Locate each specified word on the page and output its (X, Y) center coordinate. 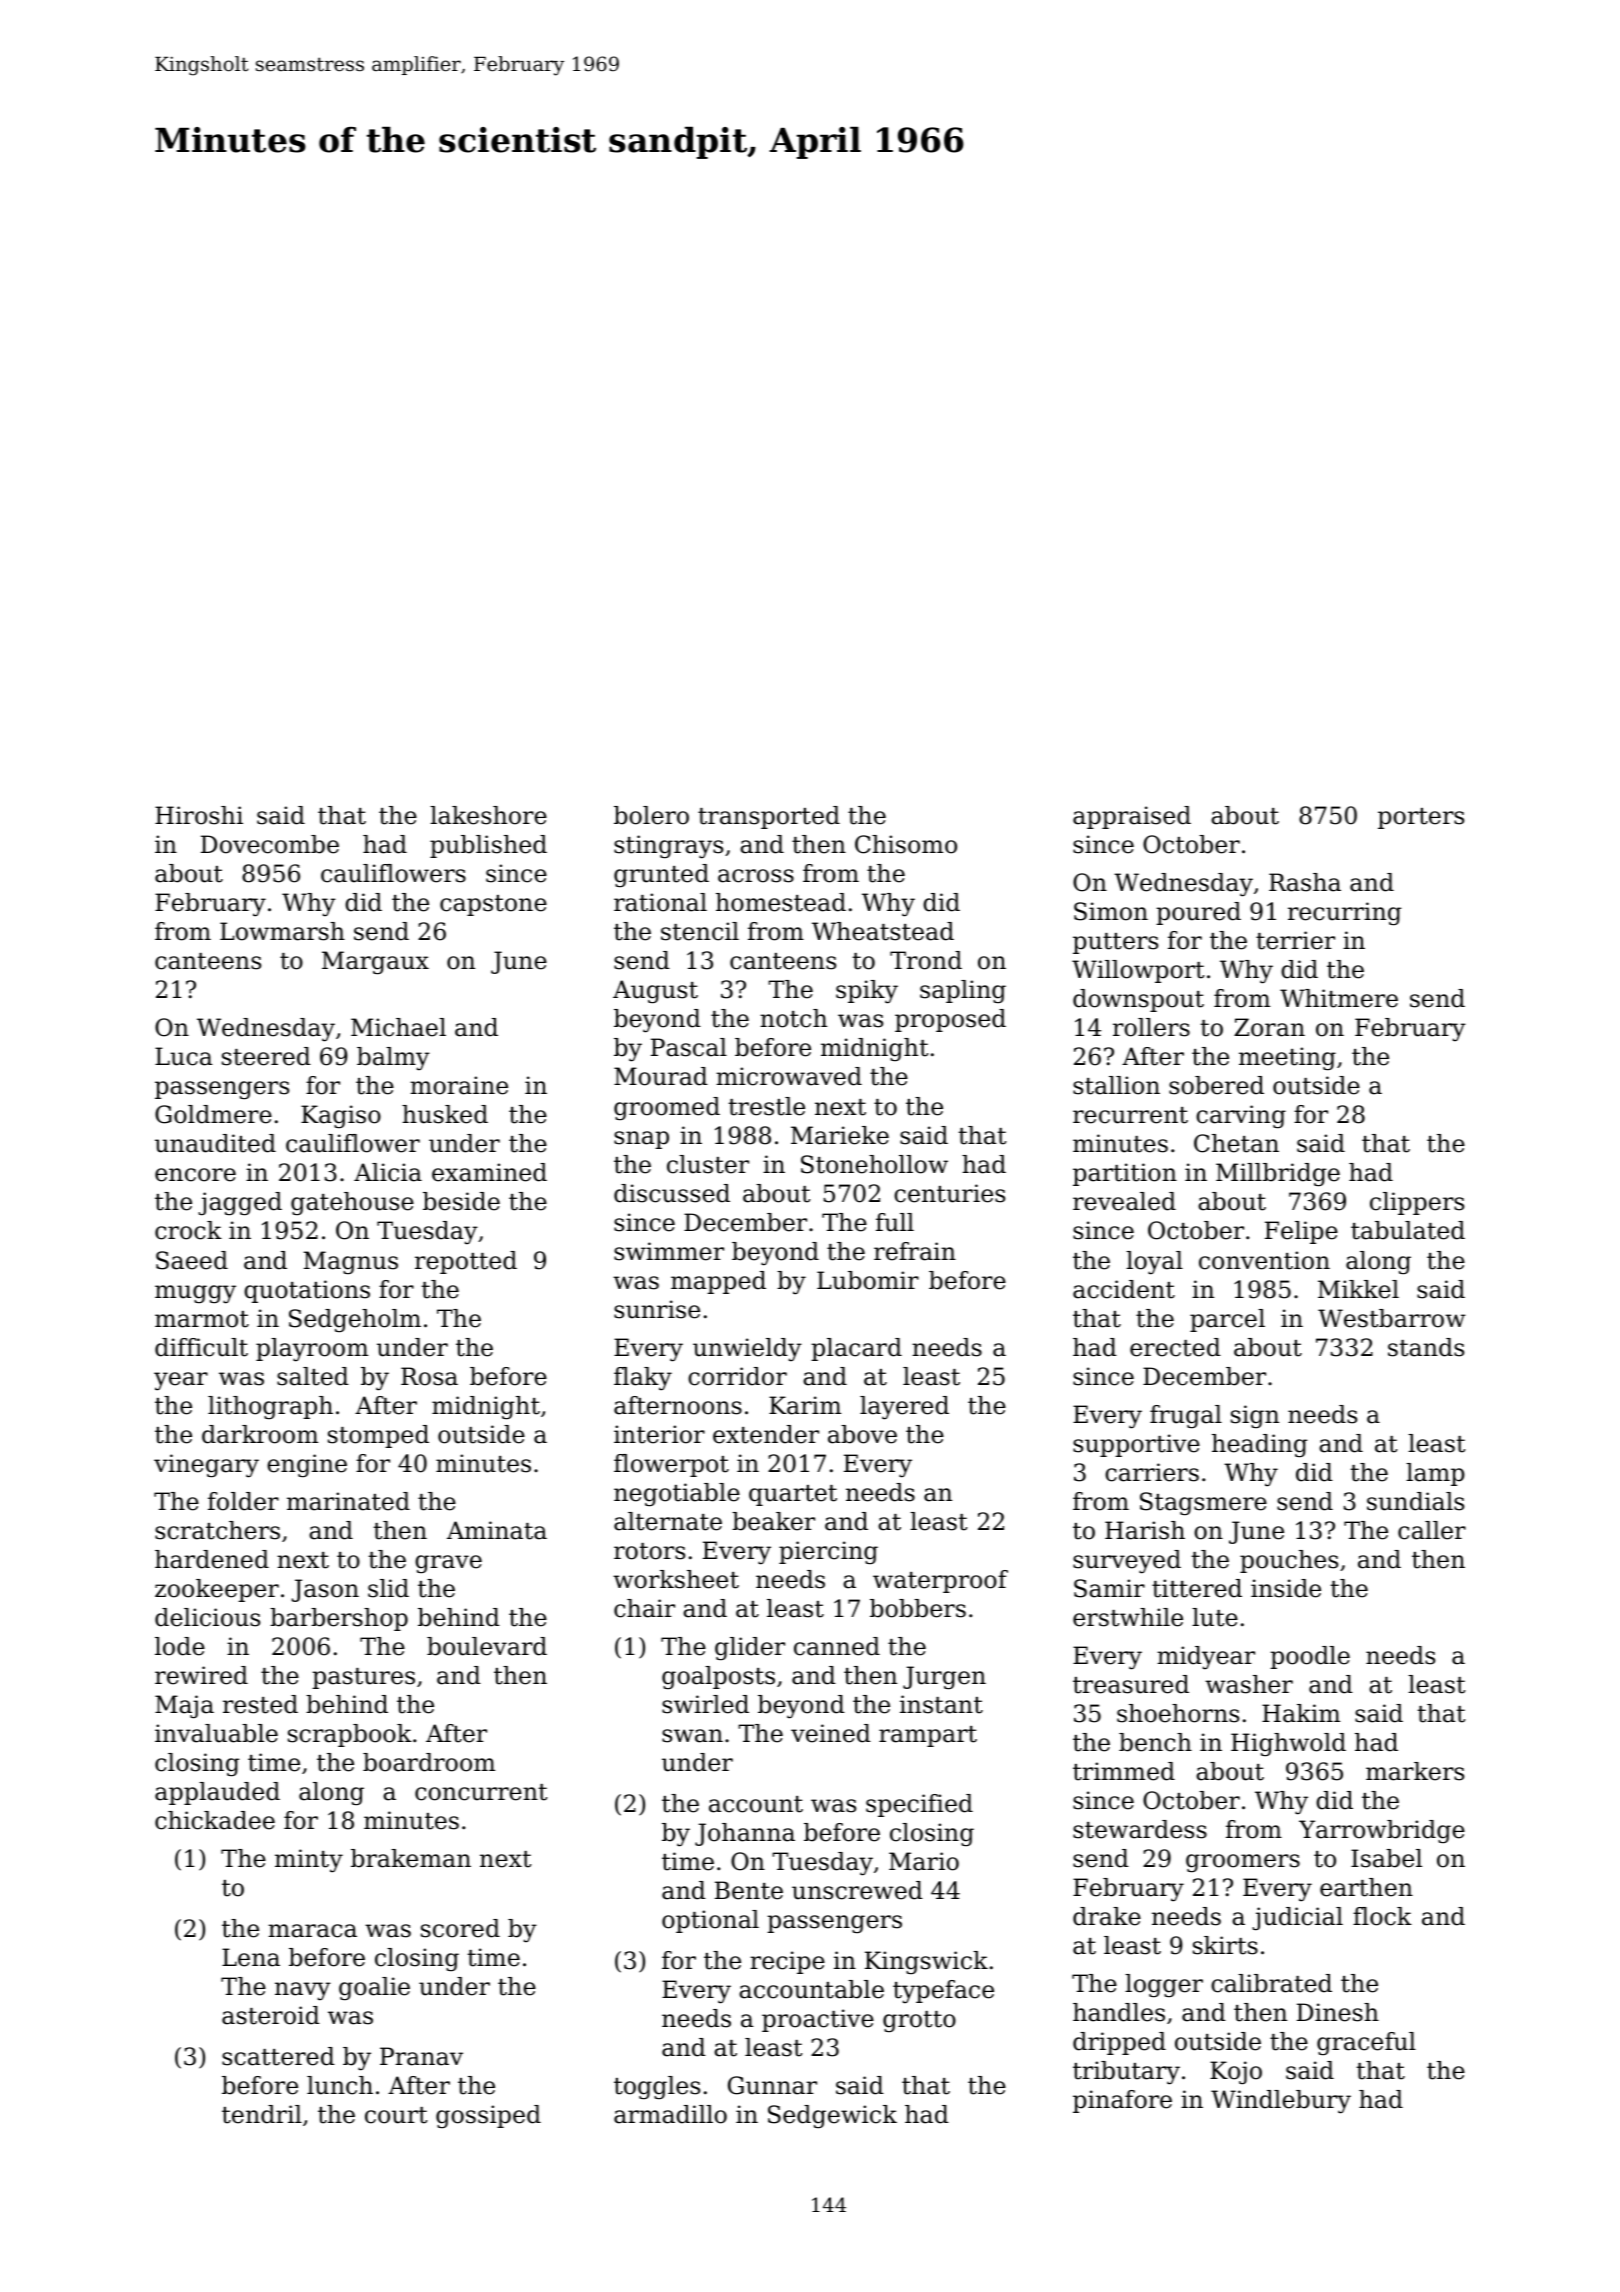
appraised (1132, 817)
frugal (1186, 1416)
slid (388, 1588)
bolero (651, 815)
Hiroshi (199, 815)
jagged (240, 1204)
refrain (915, 1251)
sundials (1415, 1501)
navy (303, 1991)
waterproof (940, 1581)
